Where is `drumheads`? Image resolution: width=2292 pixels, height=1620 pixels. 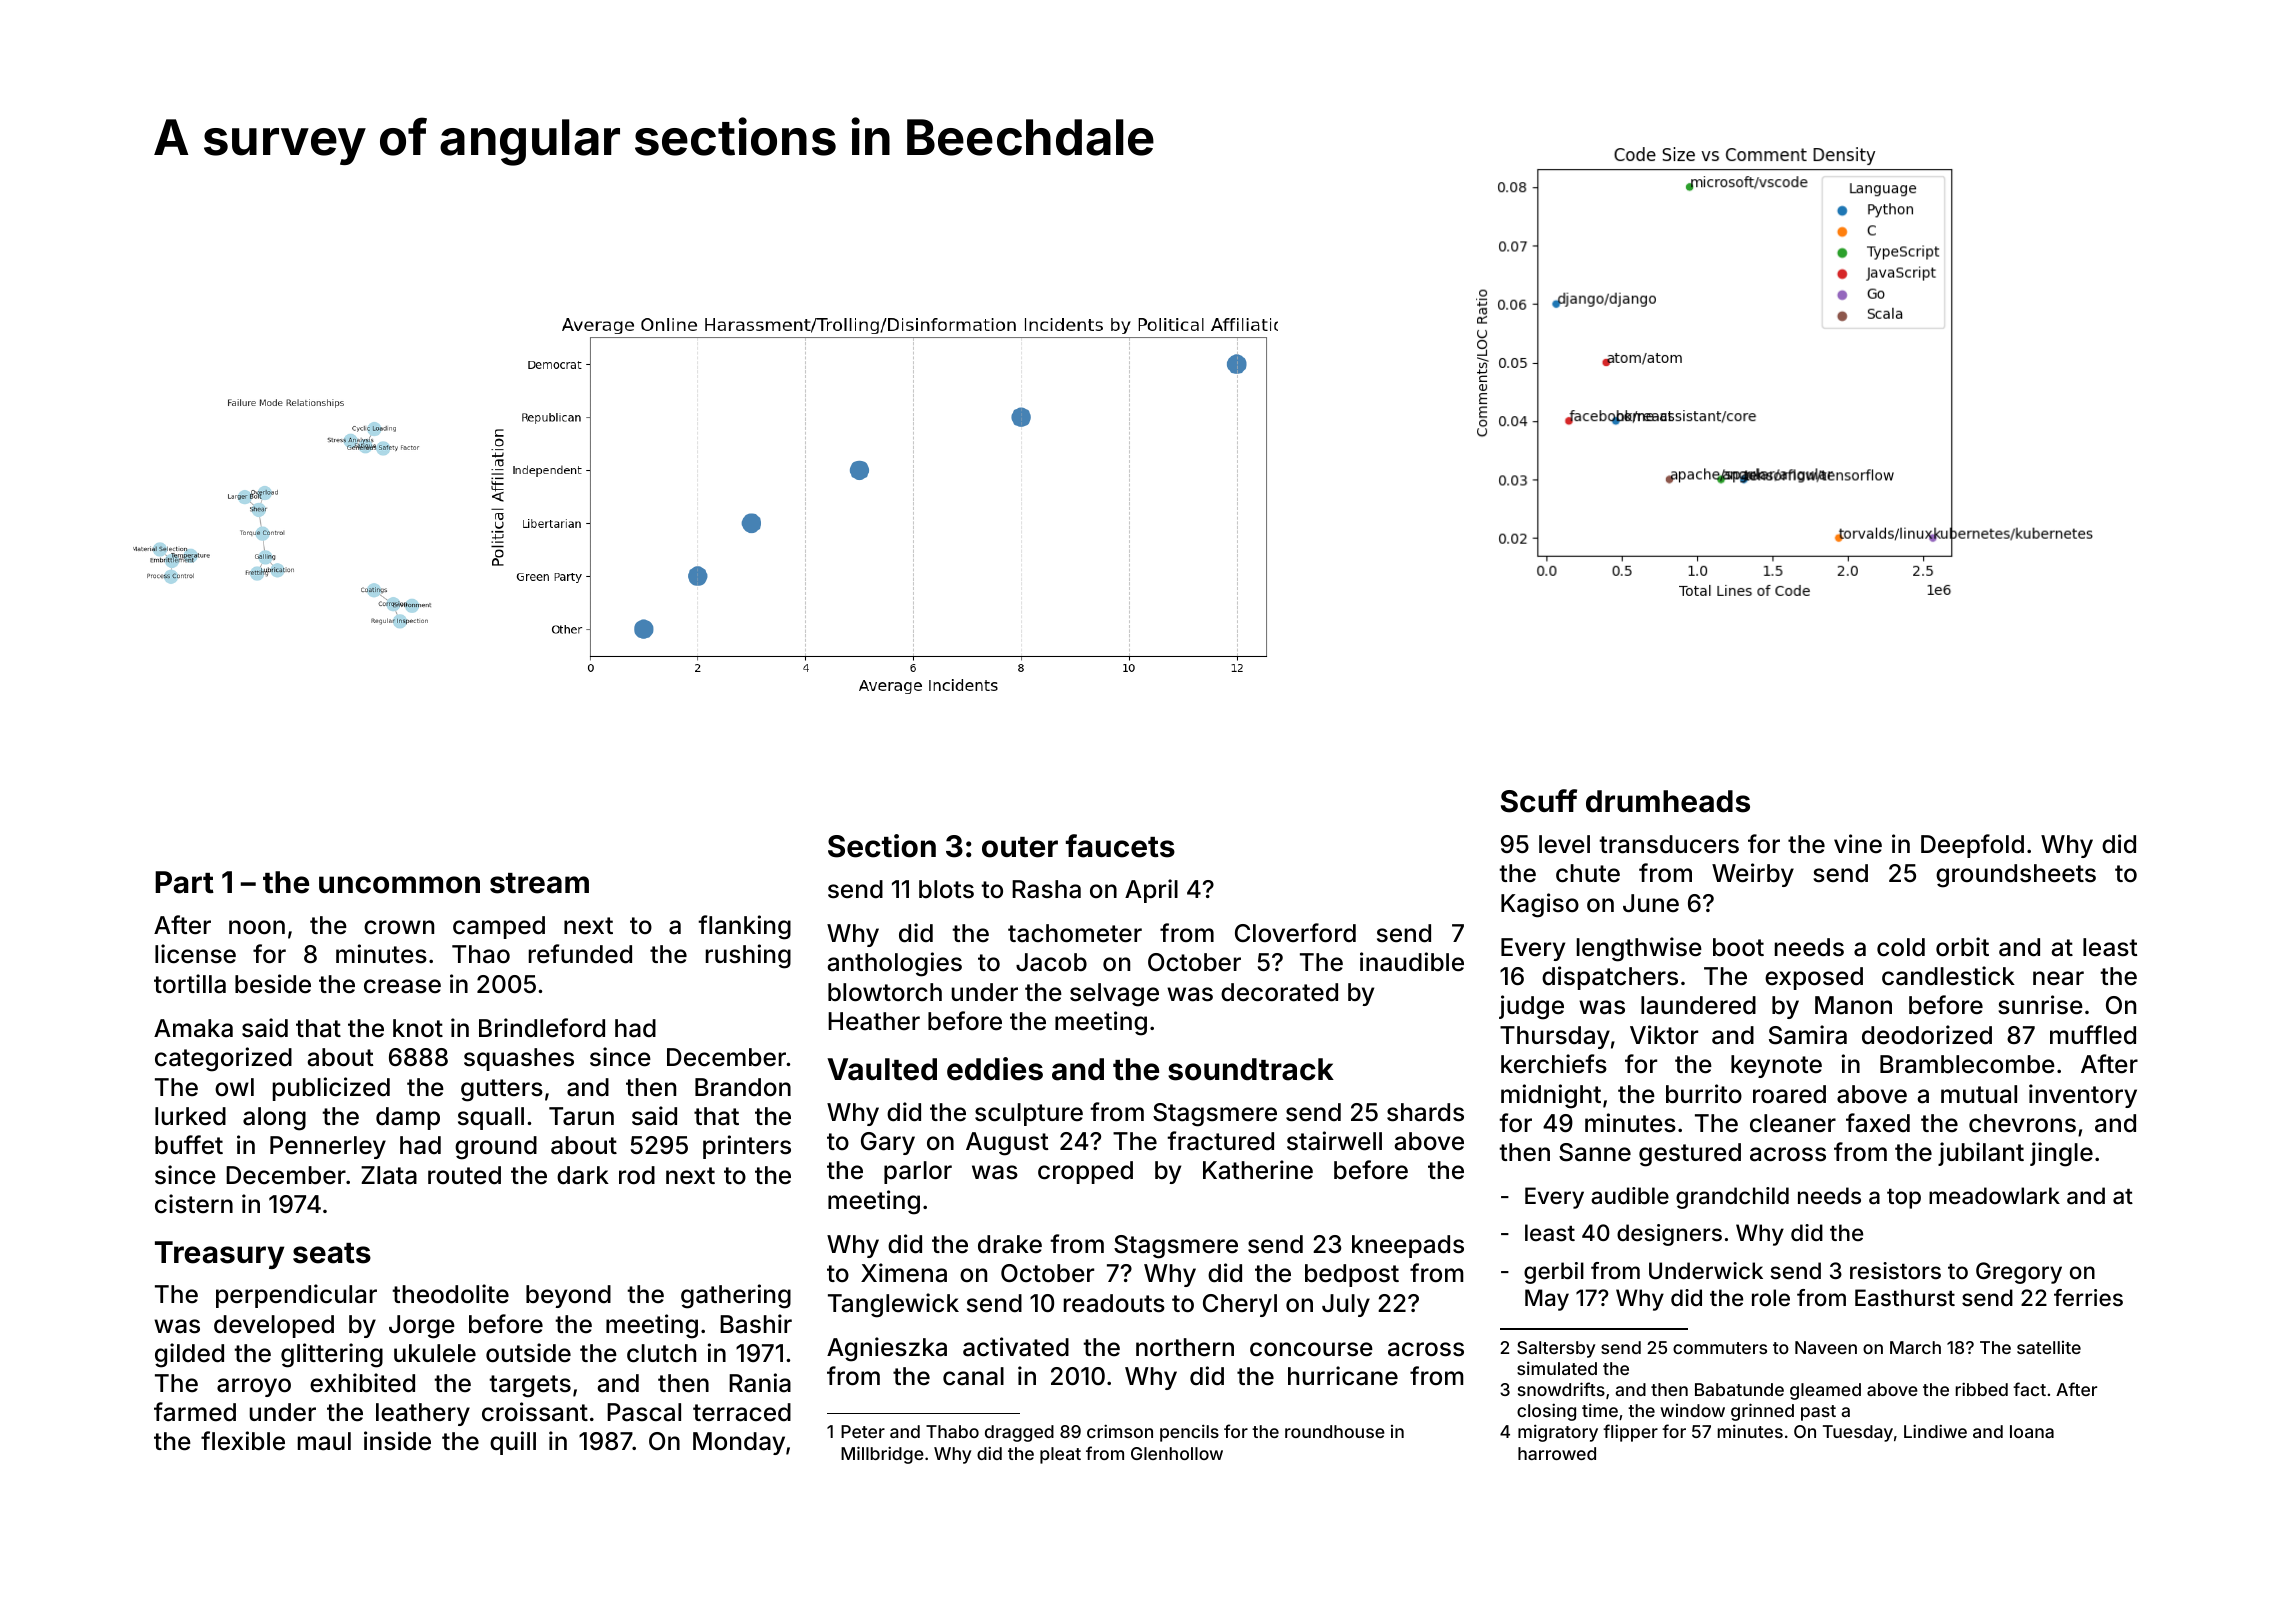
drumheads is located at coordinates (1668, 801).
